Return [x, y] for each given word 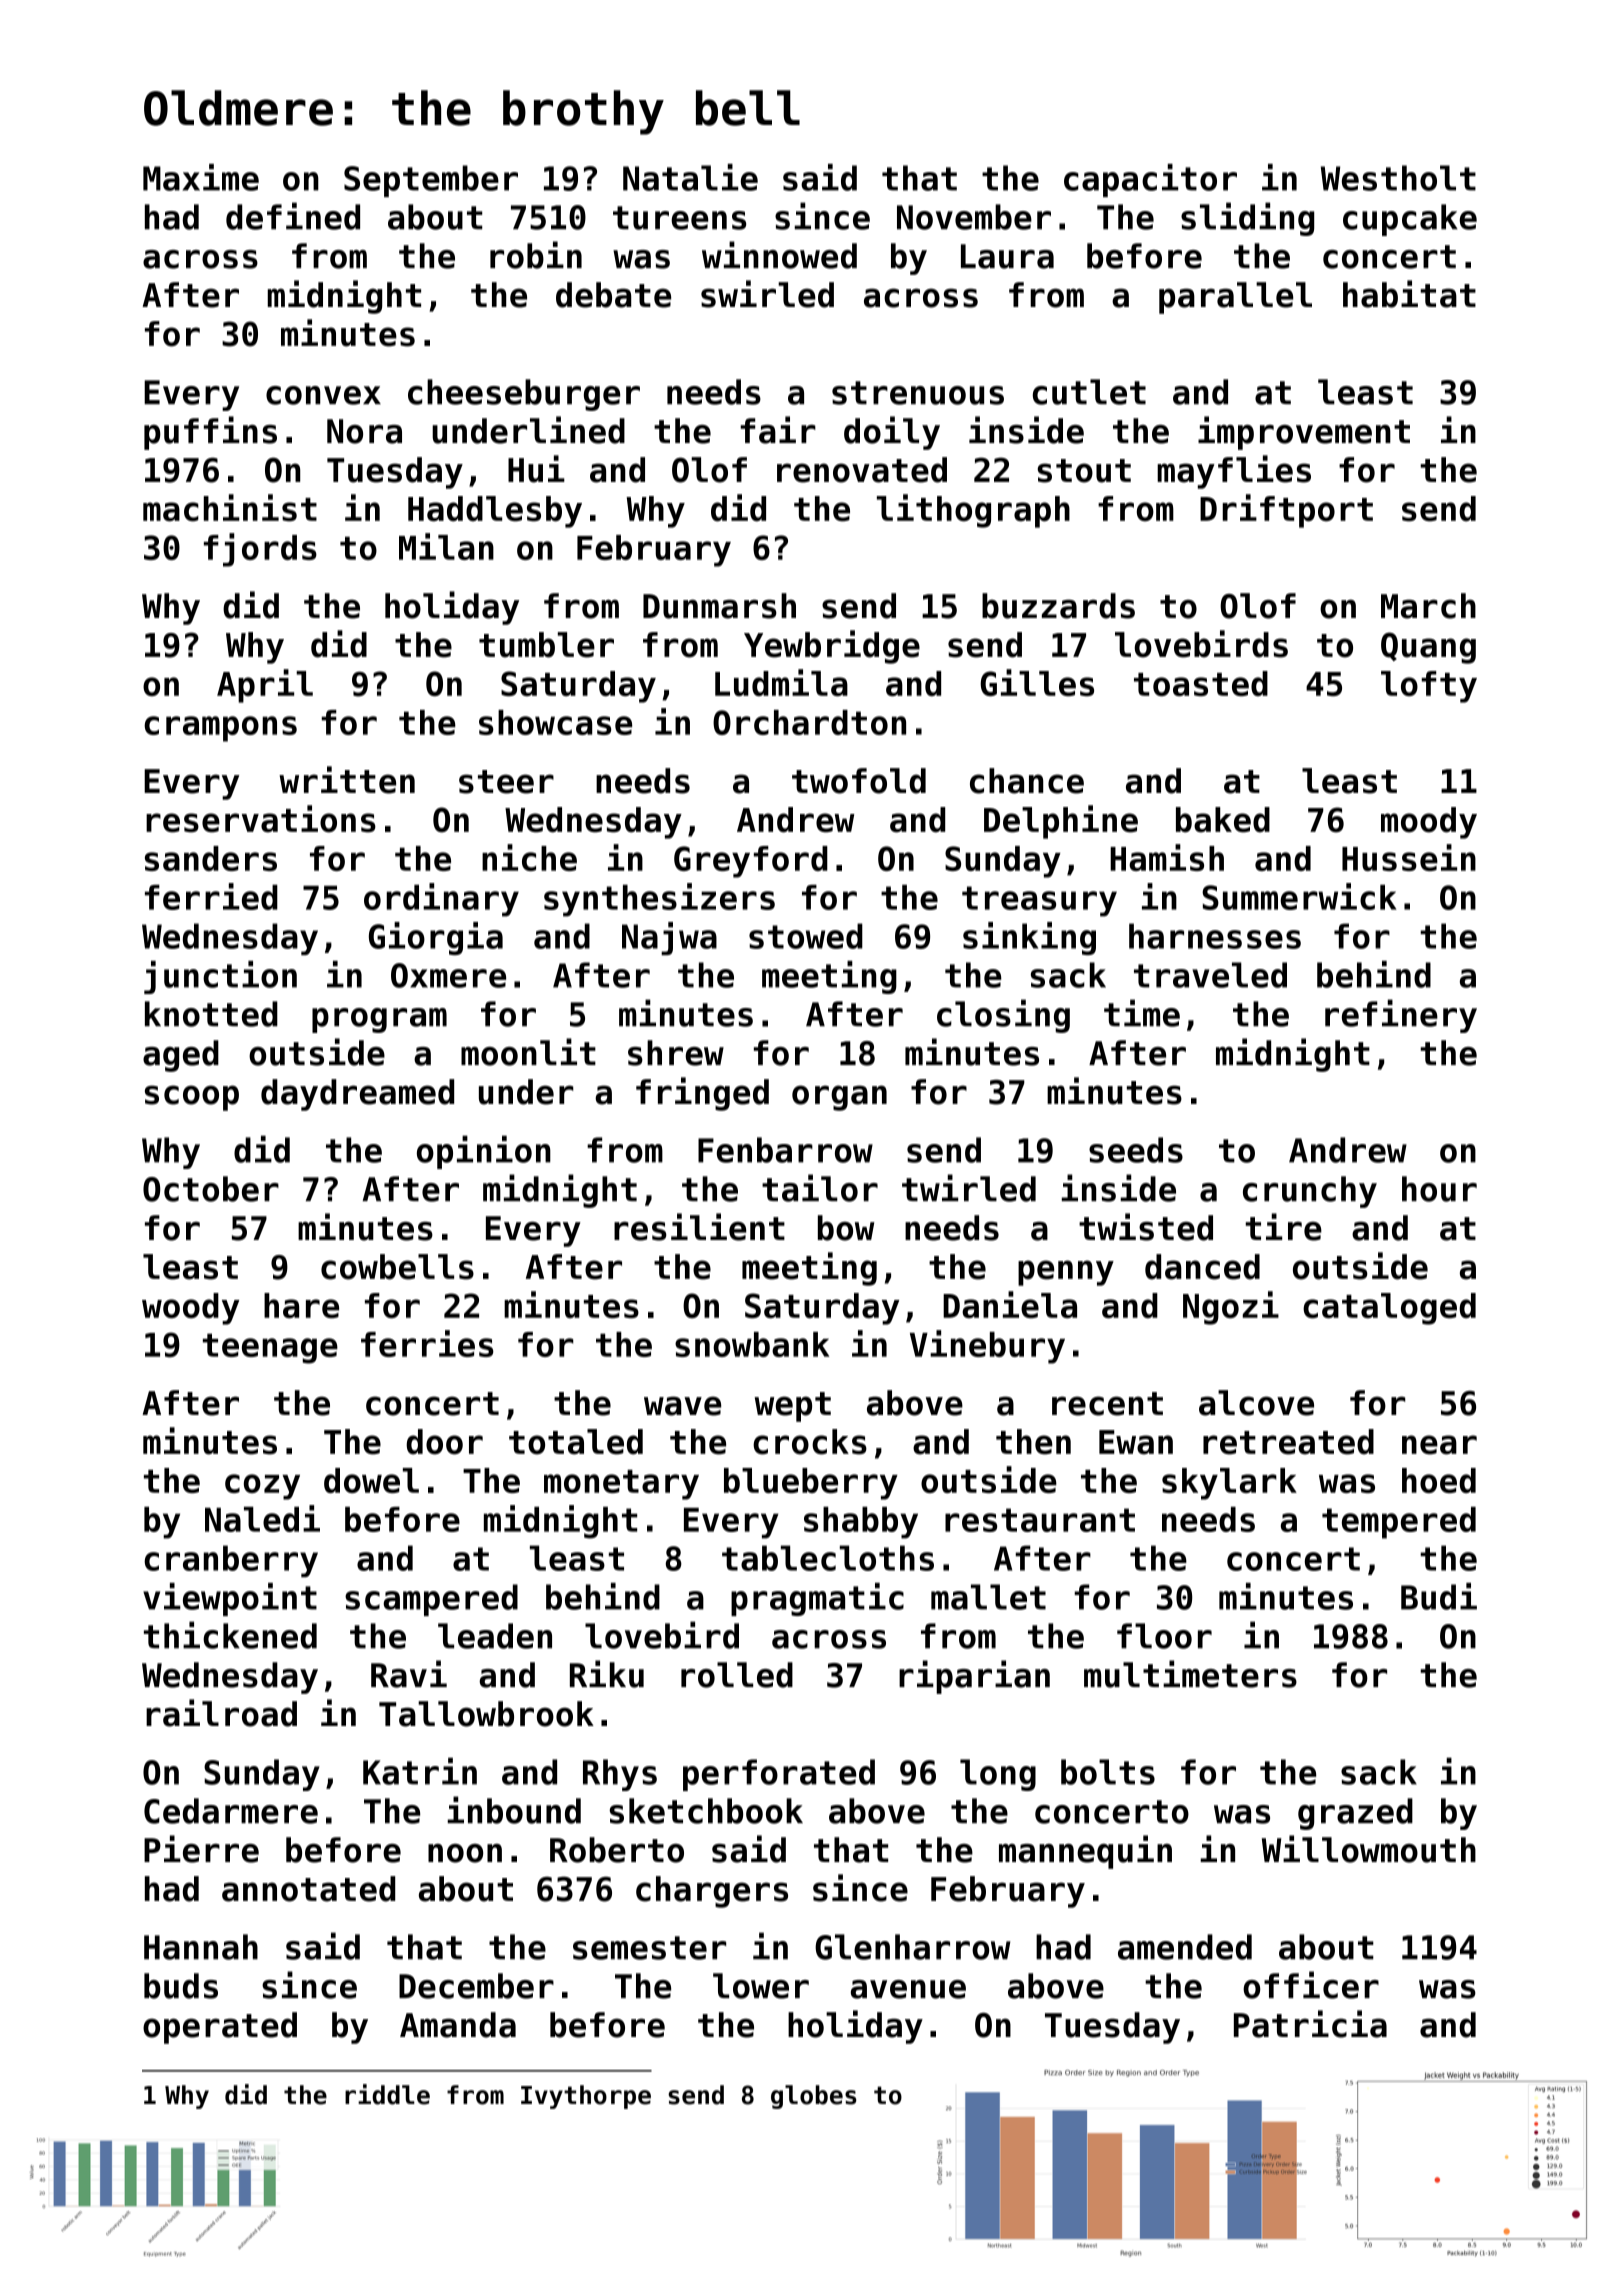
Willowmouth [1369, 1849]
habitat [1409, 294]
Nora [364, 431]
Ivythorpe [586, 2097]
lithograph [973, 511]
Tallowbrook [486, 1714]
